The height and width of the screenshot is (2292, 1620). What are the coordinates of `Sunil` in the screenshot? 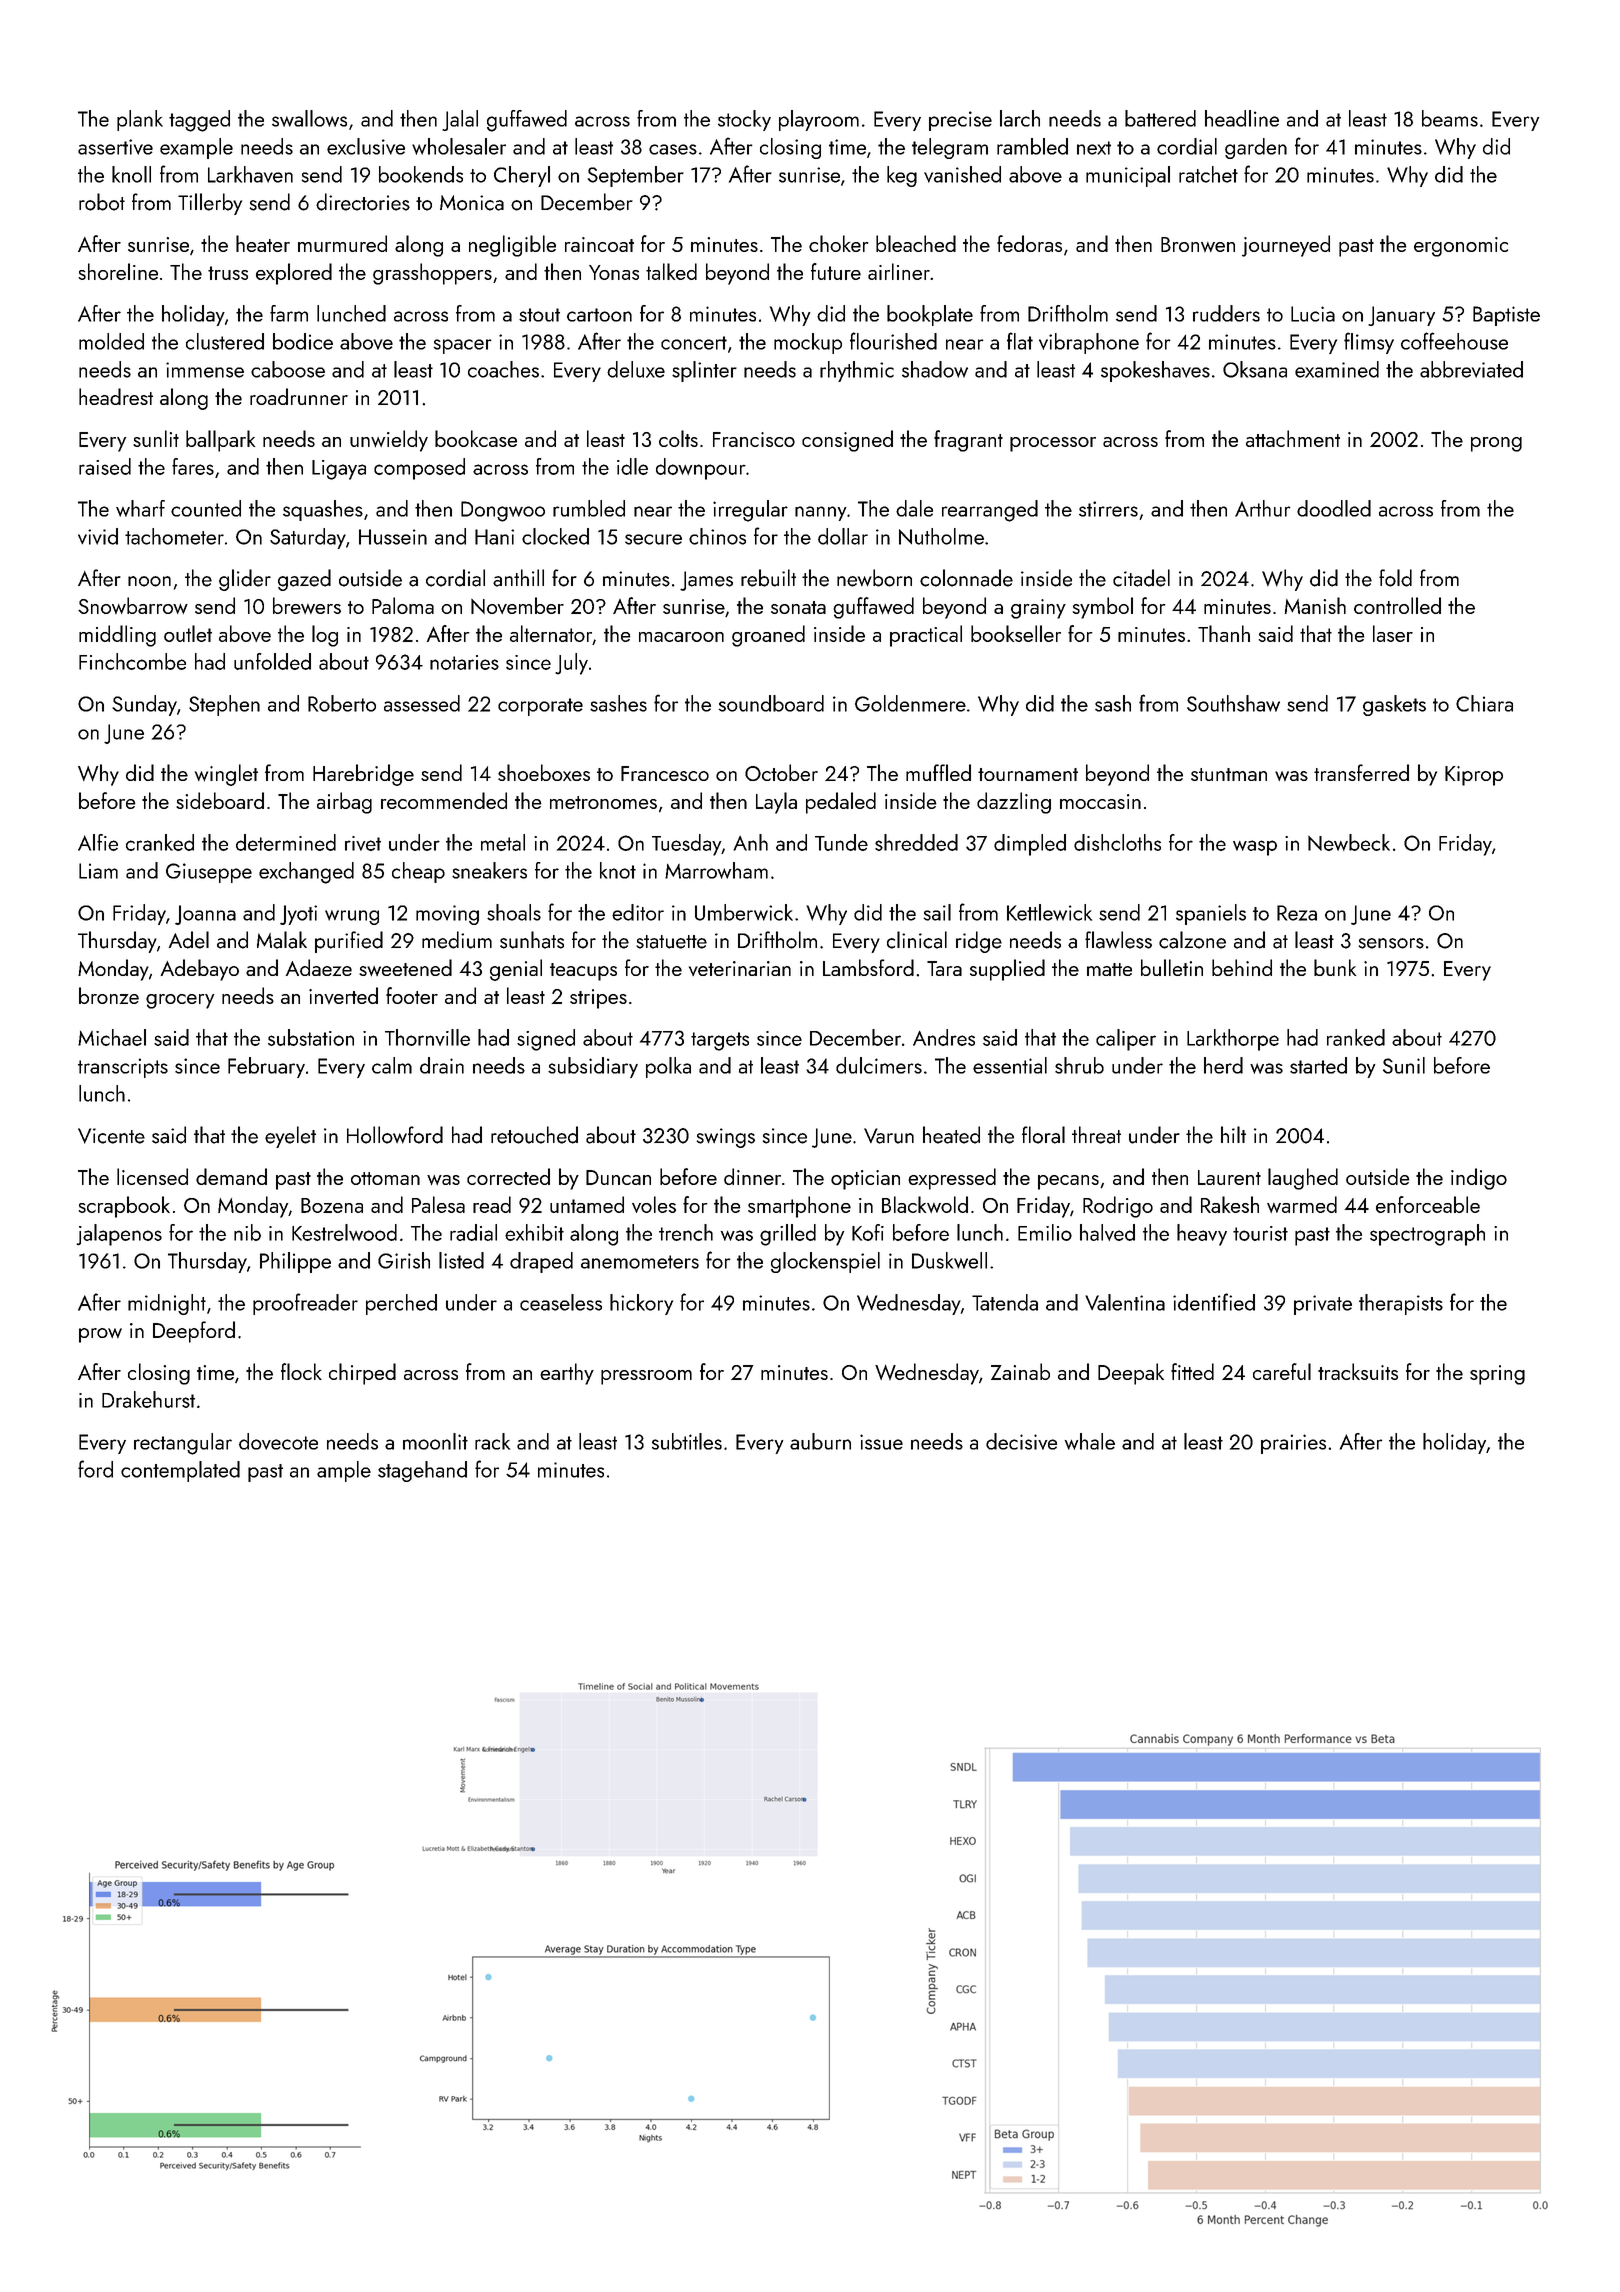 It's located at (1404, 1065).
